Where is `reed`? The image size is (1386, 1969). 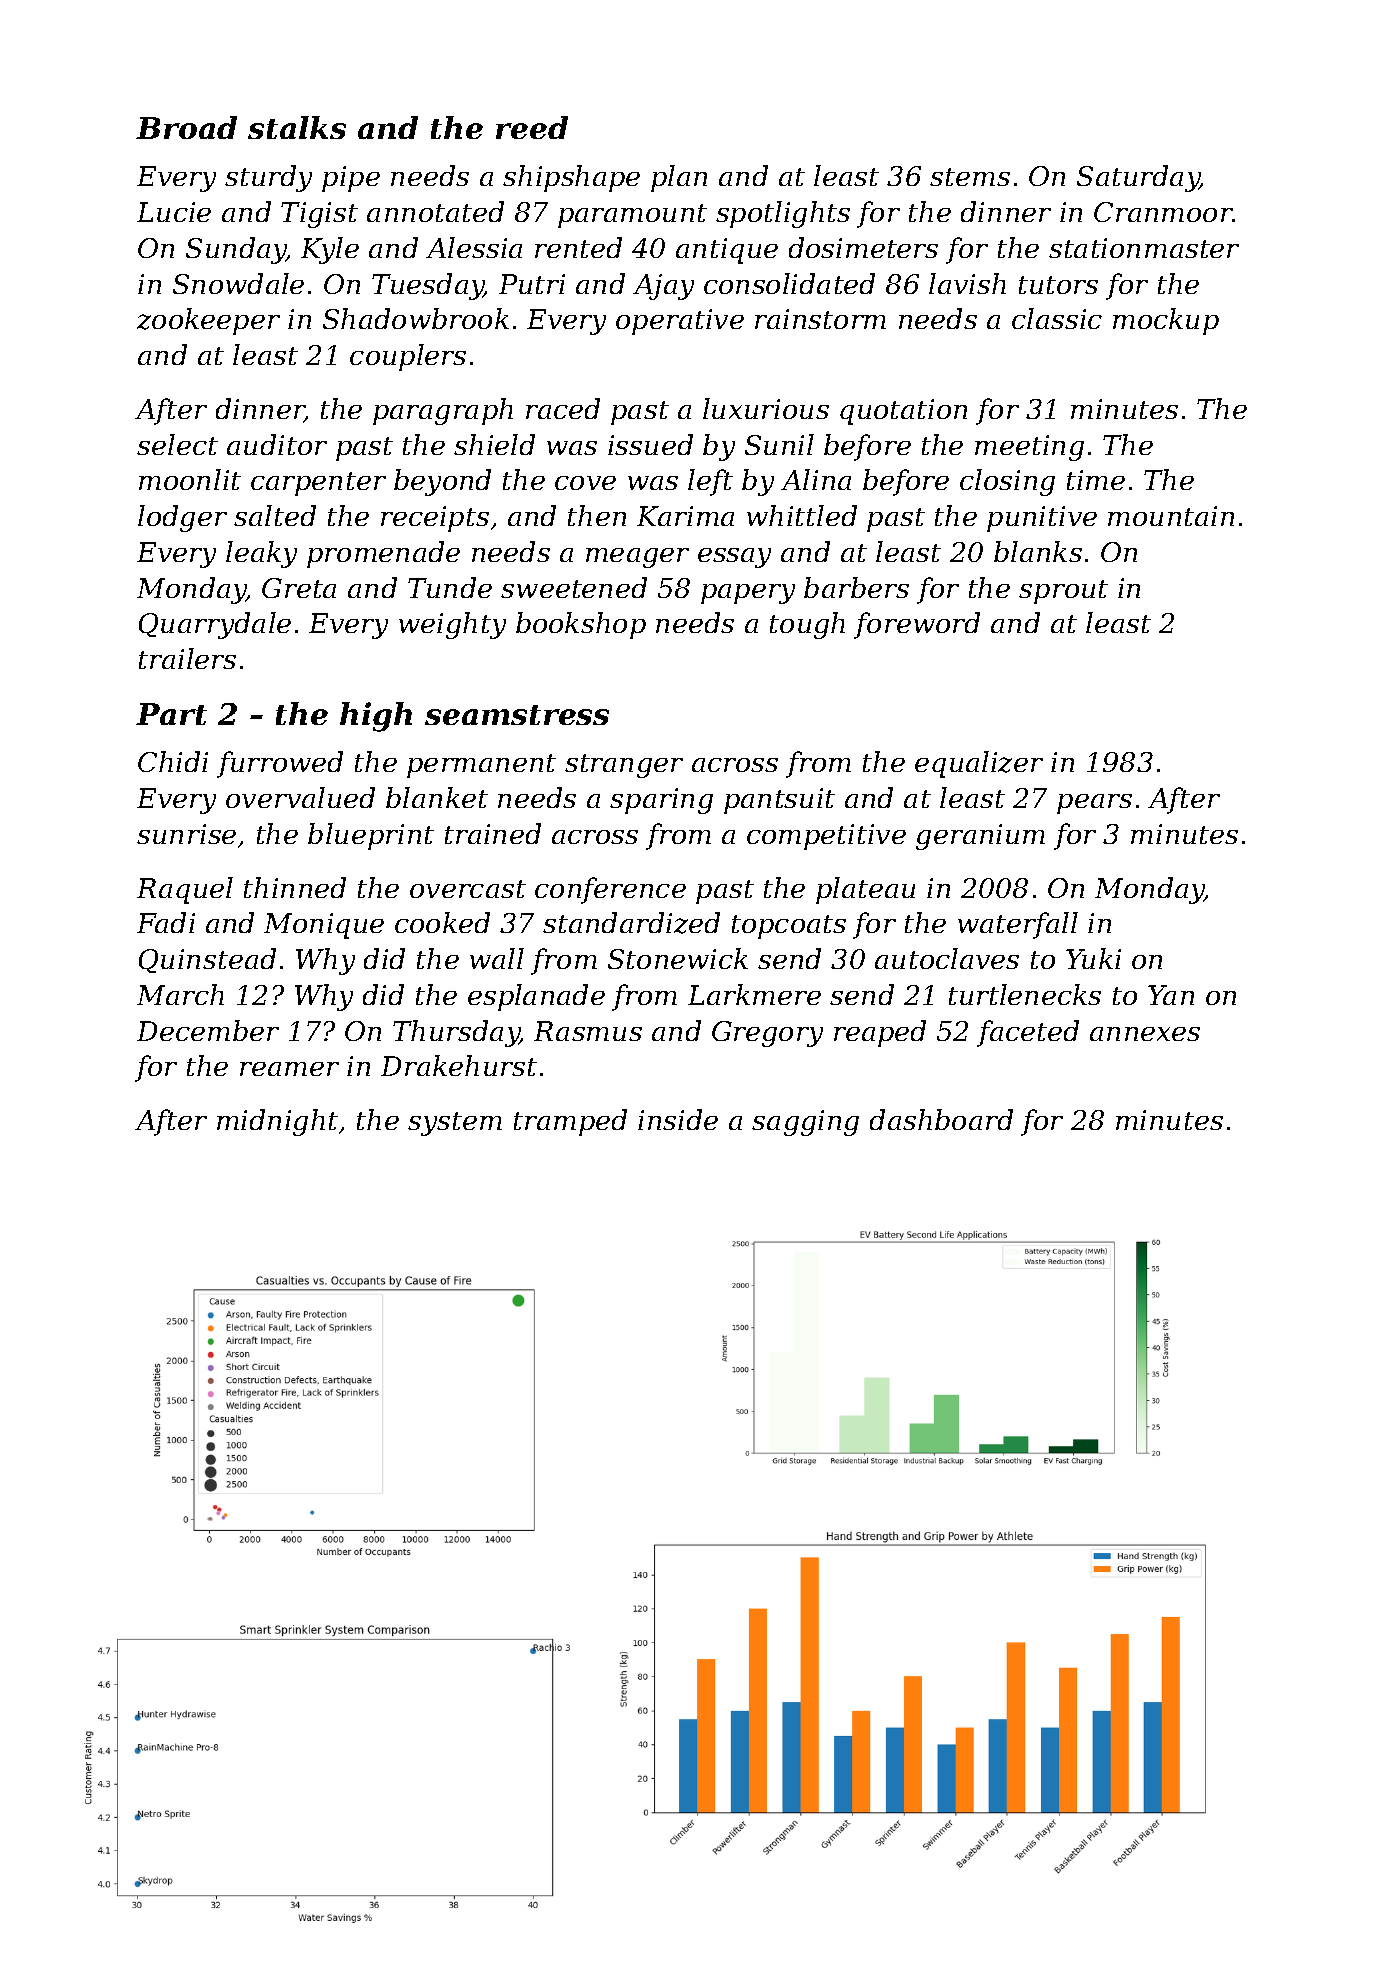 reed is located at coordinates (532, 127).
